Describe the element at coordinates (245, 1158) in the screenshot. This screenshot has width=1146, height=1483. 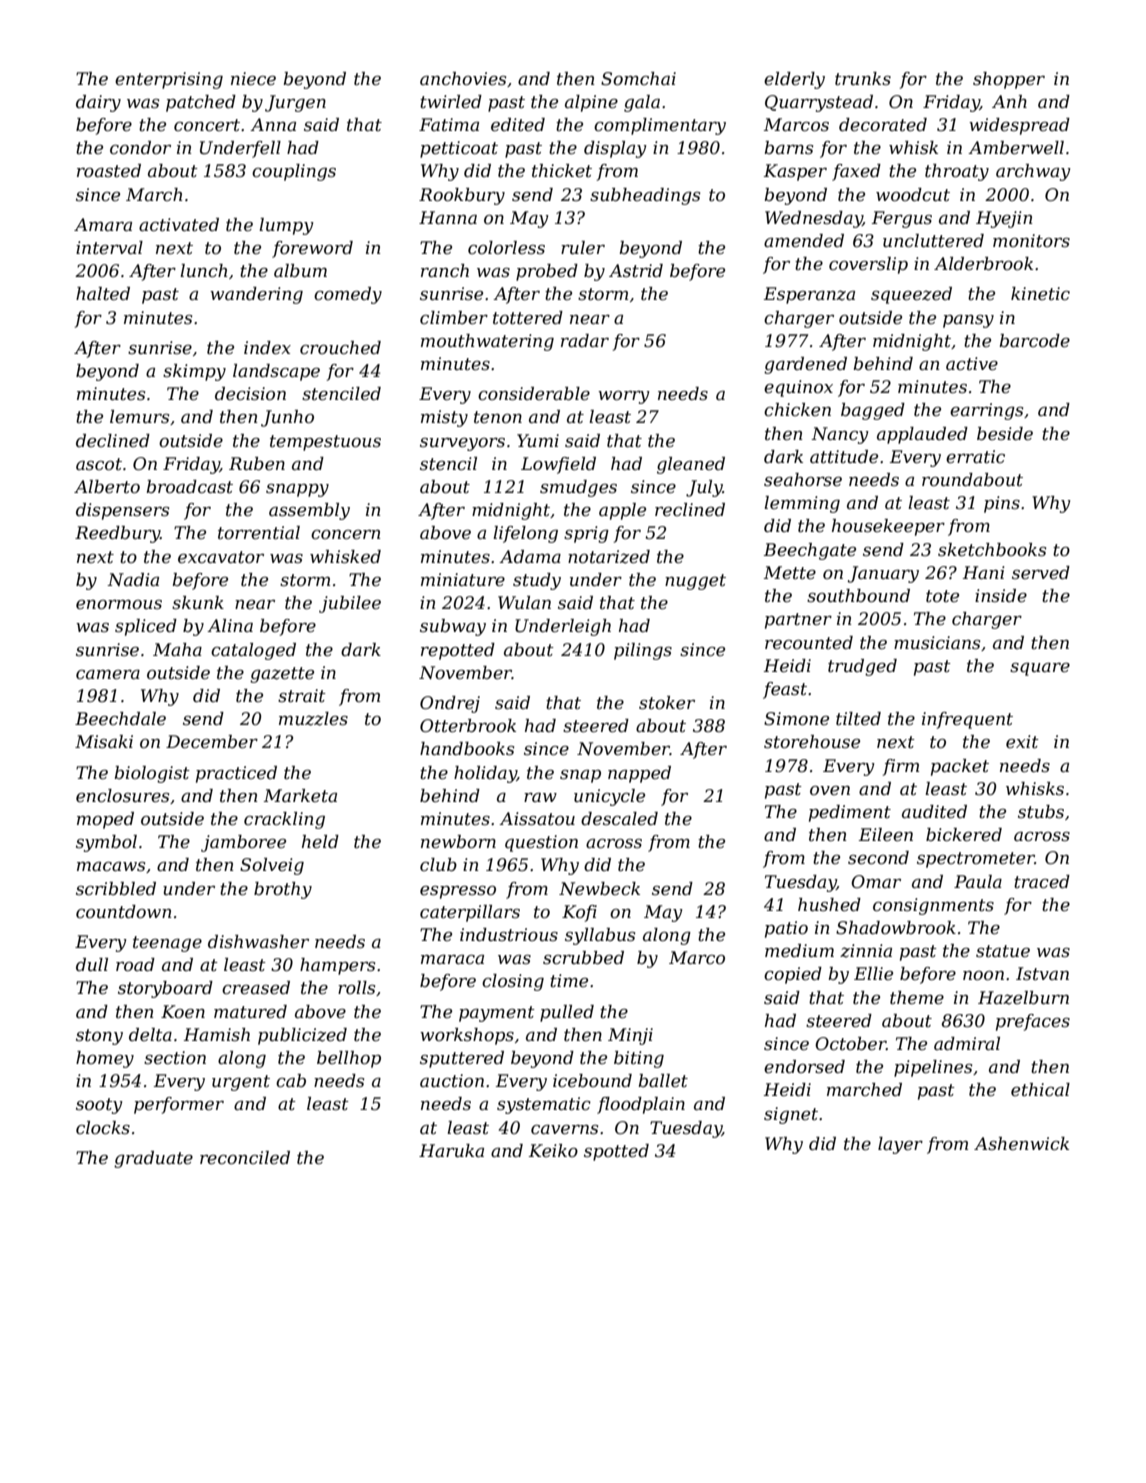
I see `reconciled` at that location.
